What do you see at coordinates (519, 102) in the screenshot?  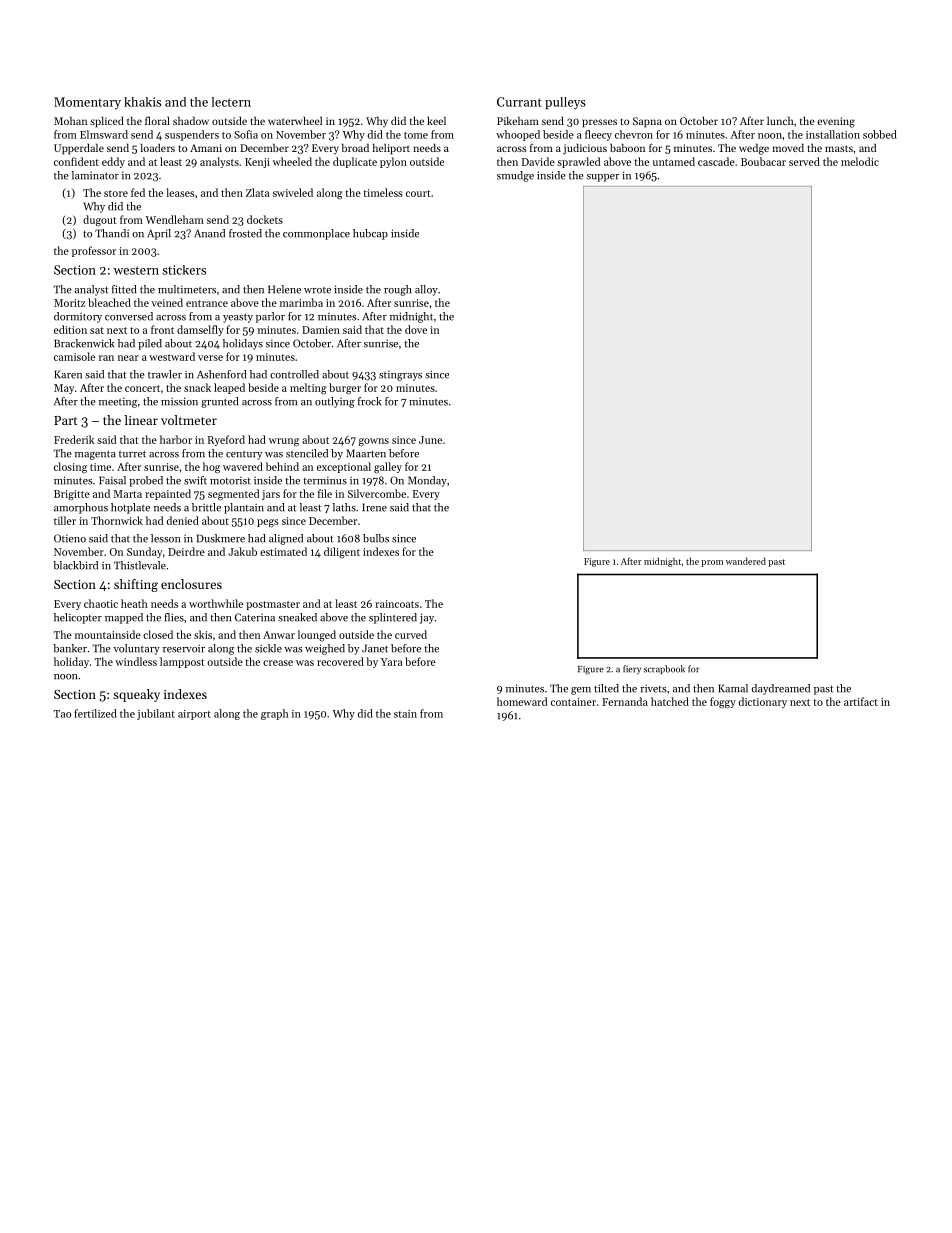 I see `Currant` at bounding box center [519, 102].
